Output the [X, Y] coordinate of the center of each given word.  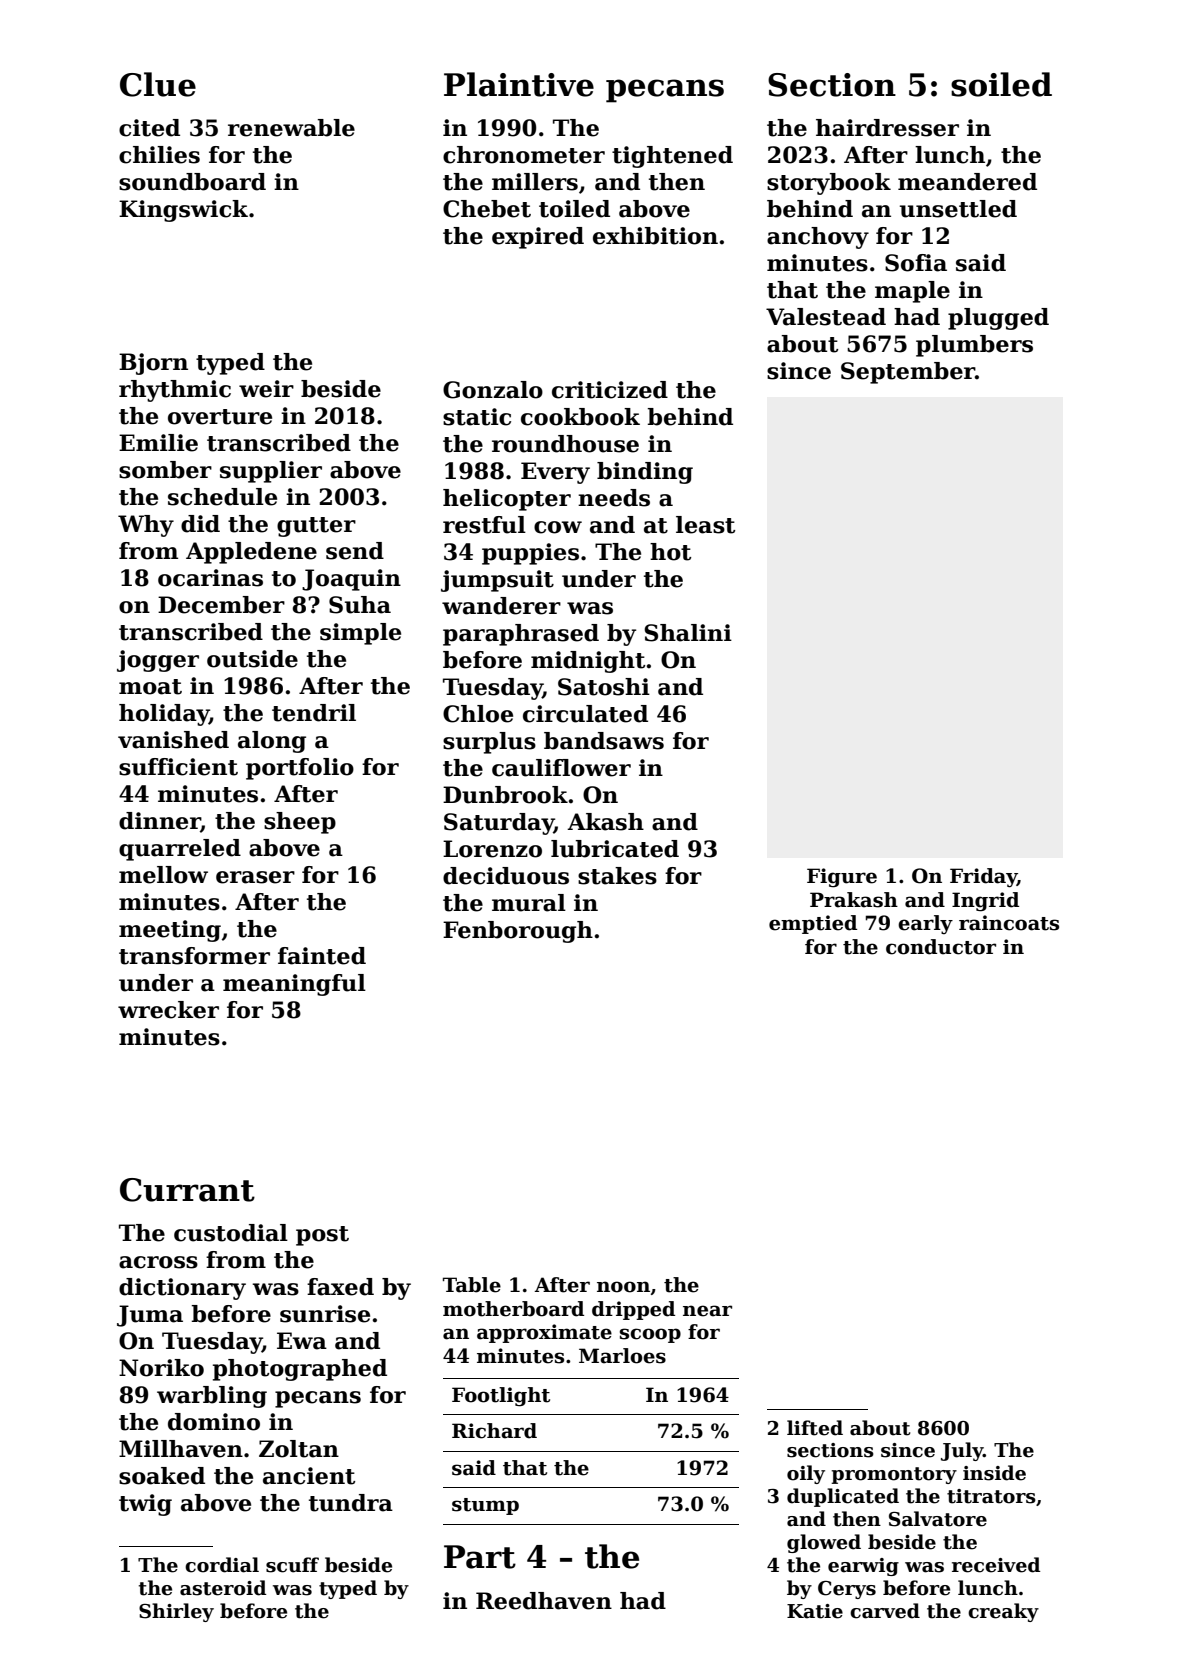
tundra [351, 1503]
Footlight [501, 1397]
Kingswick [183, 211]
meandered [967, 182]
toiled [574, 209]
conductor [941, 947]
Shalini [688, 633]
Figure [842, 878]
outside [252, 659]
